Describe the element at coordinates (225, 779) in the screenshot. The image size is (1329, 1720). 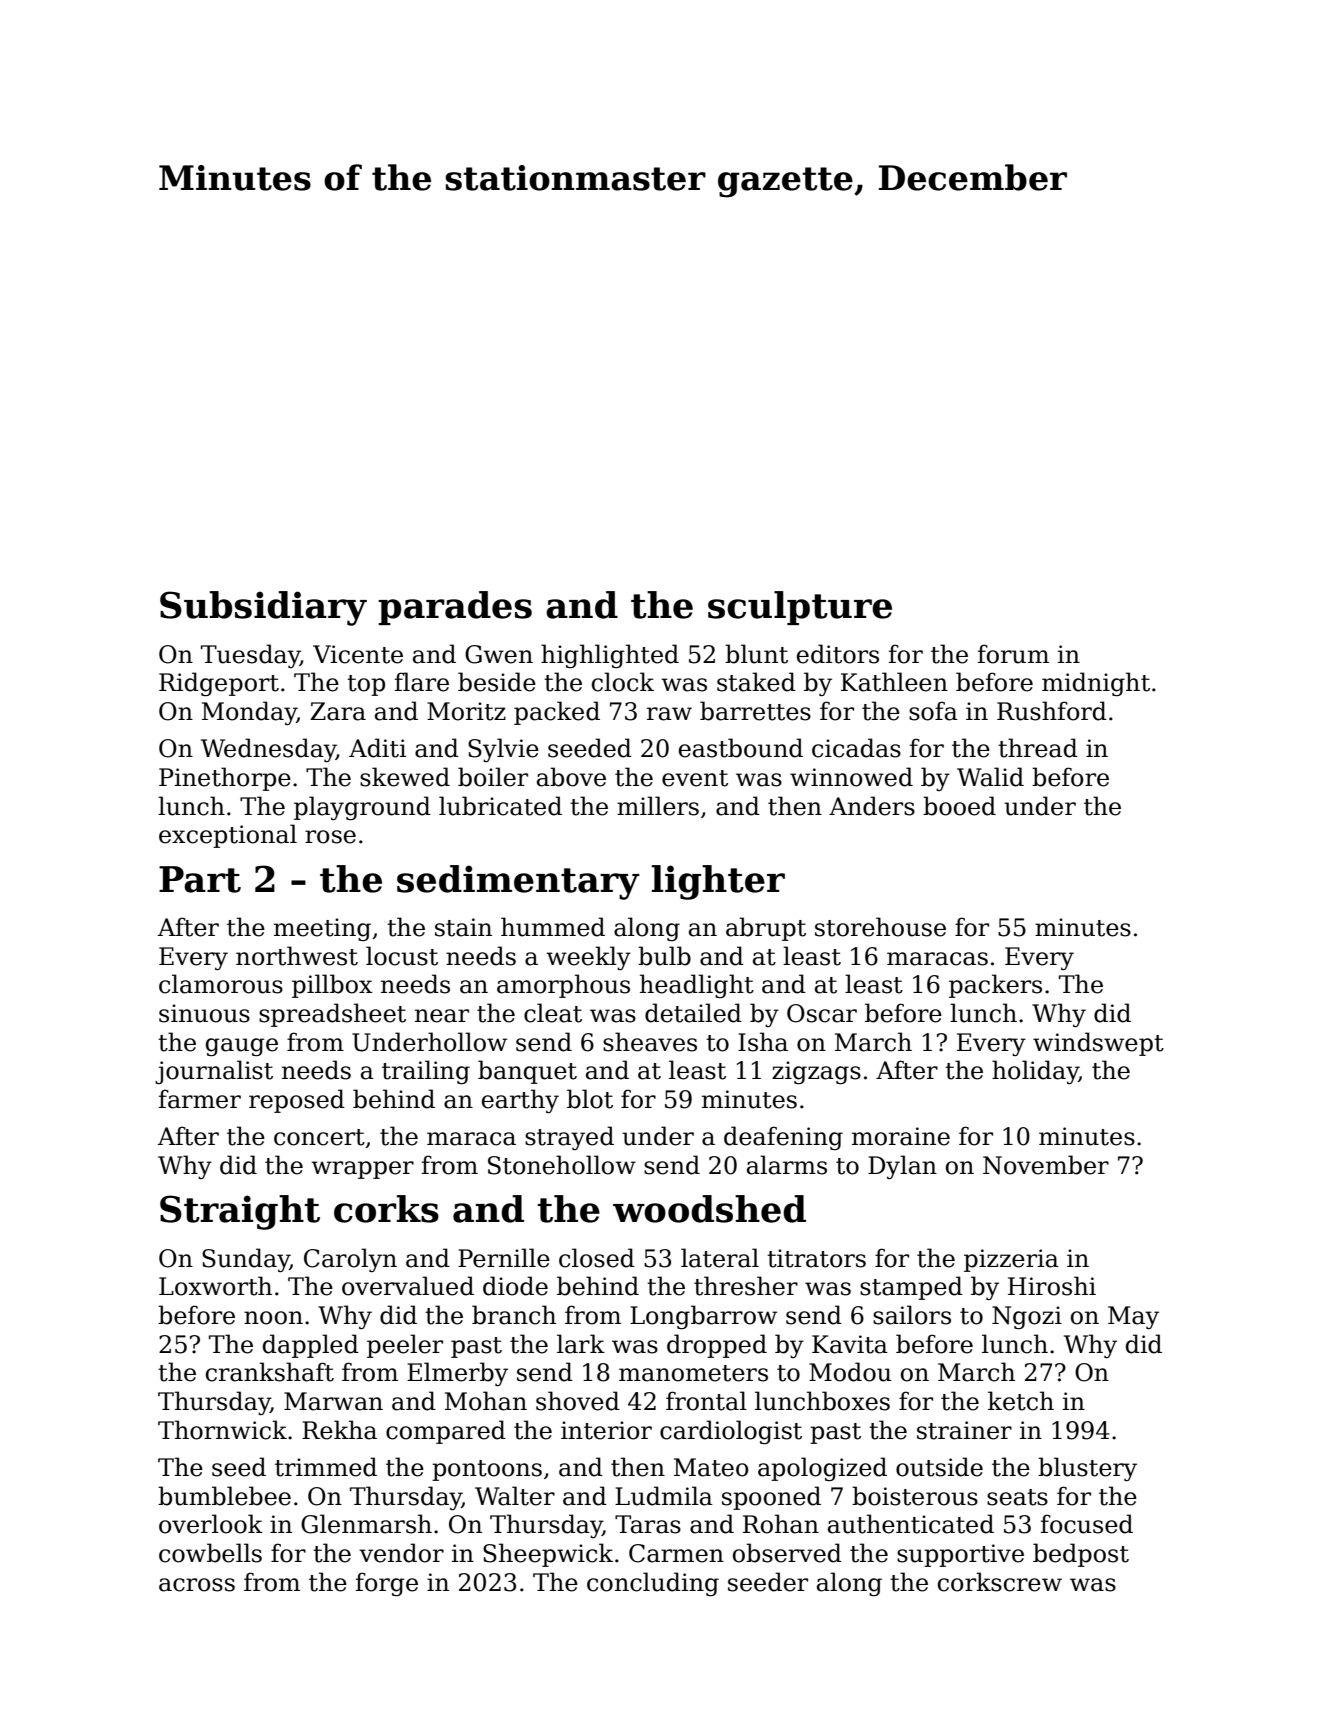
I see `Pinethorpe` at that location.
